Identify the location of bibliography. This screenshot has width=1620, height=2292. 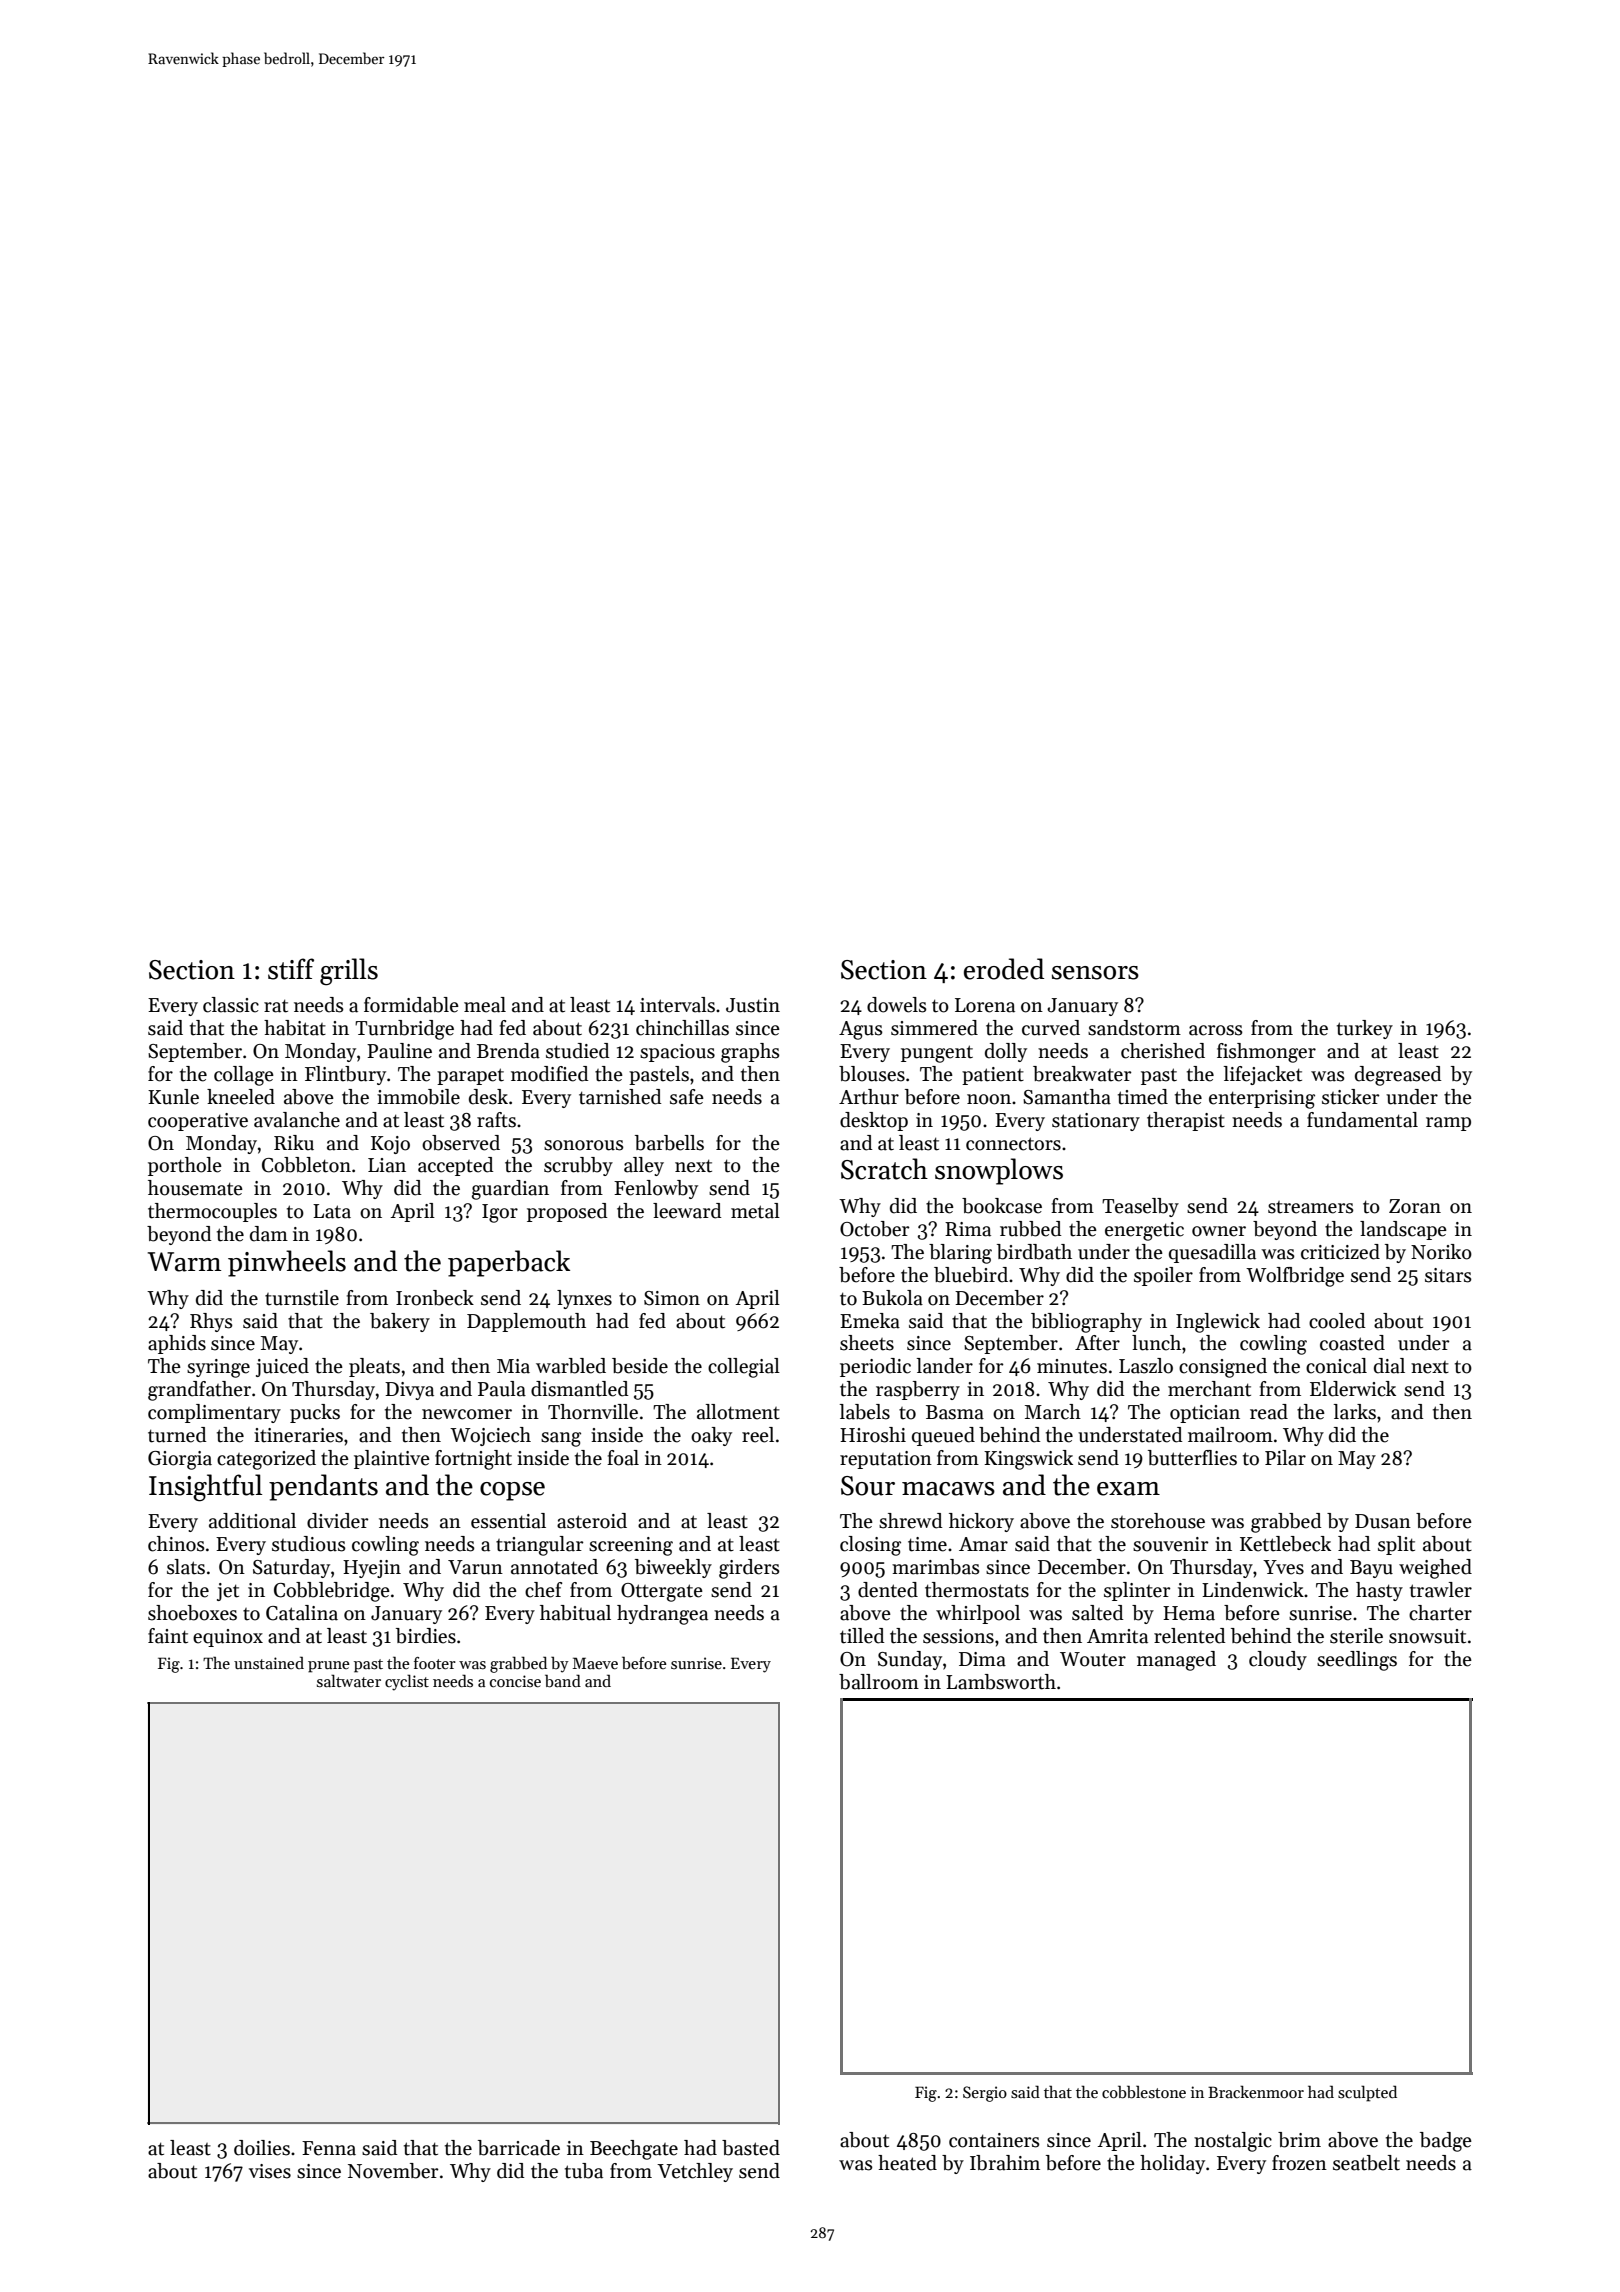
(1086, 1323).
